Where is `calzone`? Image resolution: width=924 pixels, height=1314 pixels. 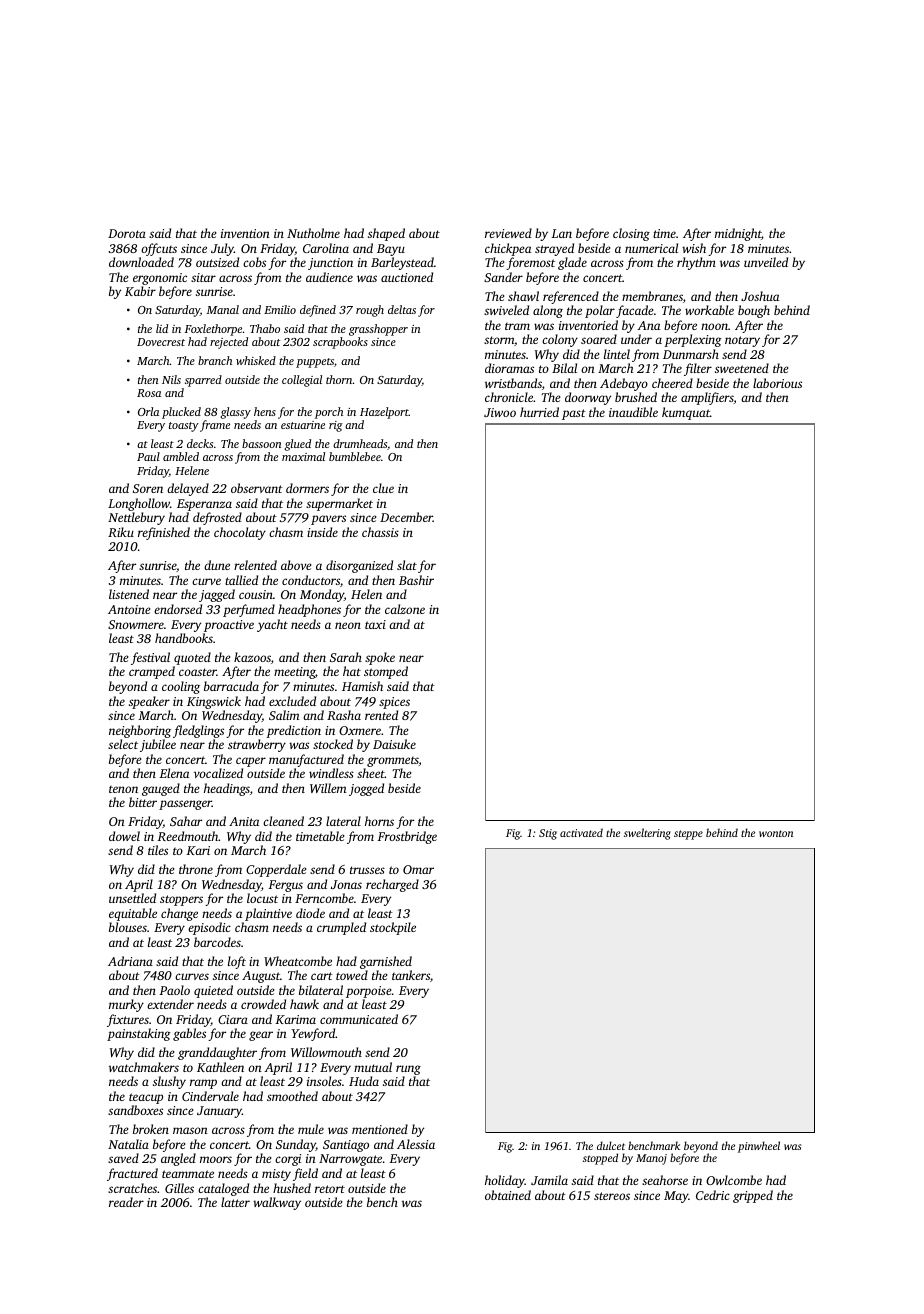
calzone is located at coordinates (405, 609).
